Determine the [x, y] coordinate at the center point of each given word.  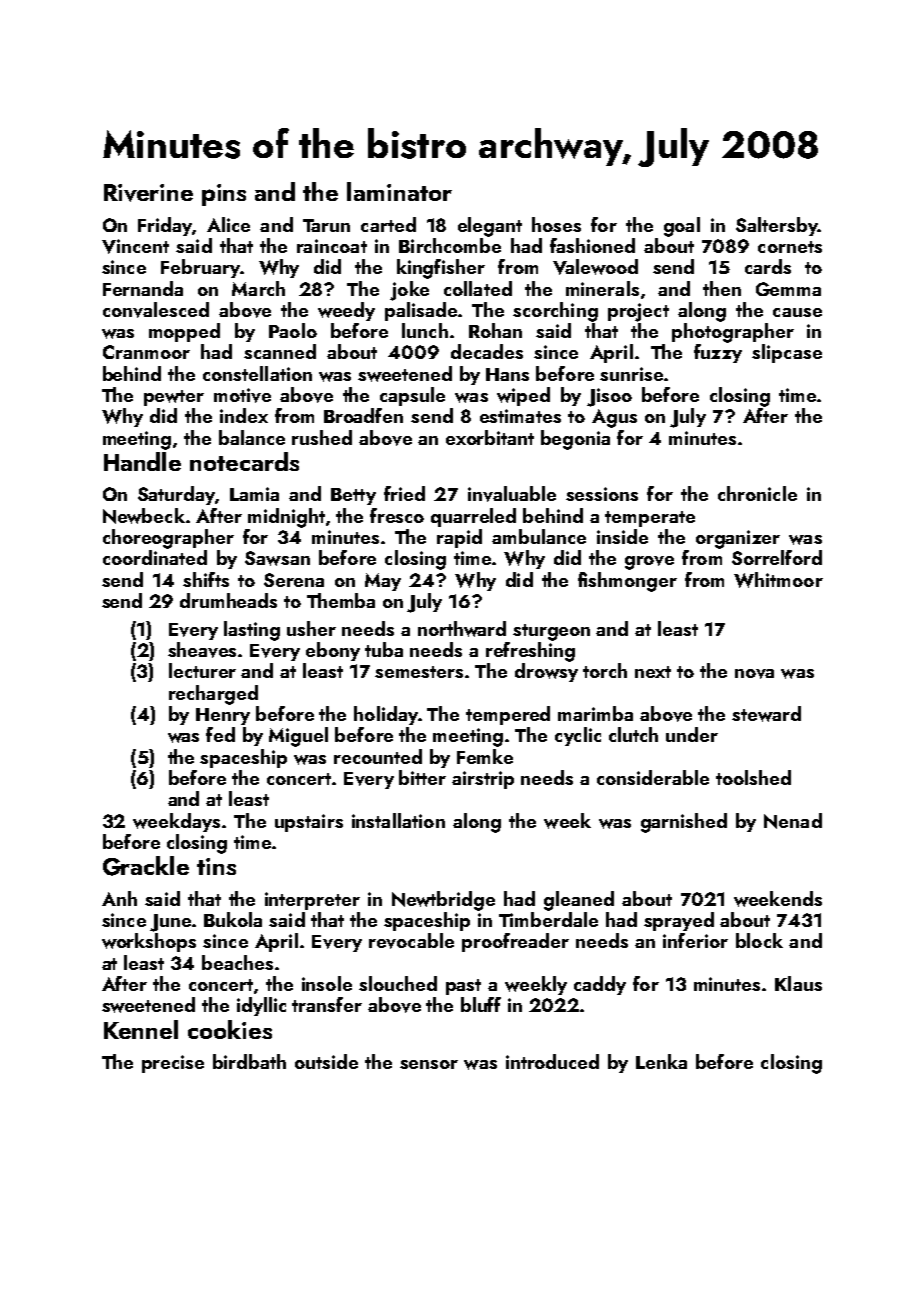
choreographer [168, 539]
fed [220, 734]
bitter [422, 777]
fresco [397, 515]
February [200, 268]
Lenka [661, 1061]
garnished [684, 823]
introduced [552, 1061]
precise [173, 1064]
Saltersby [777, 226]
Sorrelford [777, 557]
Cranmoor [146, 352]
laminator [399, 191]
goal [682, 227]
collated [478, 288]
